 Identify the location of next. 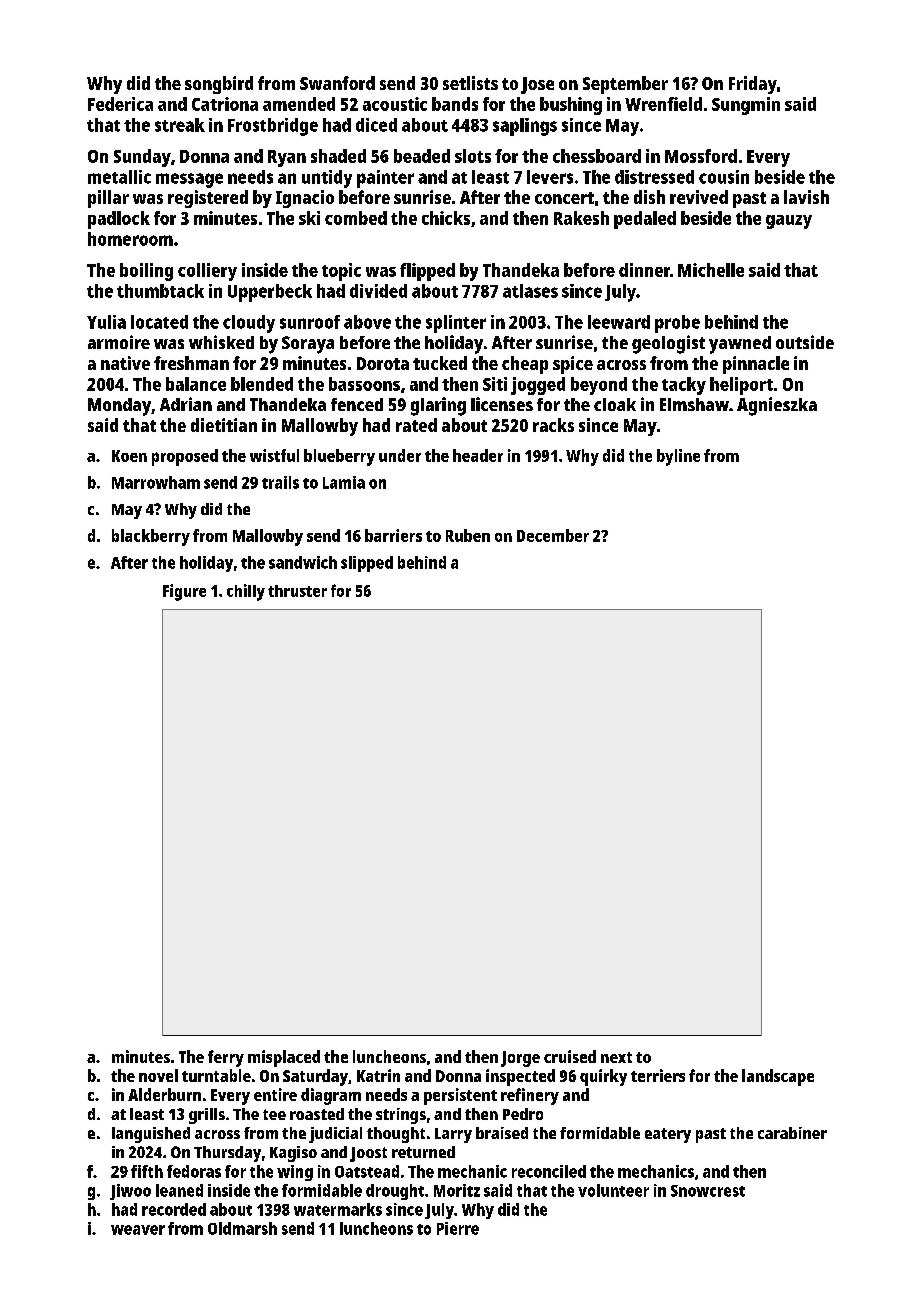
(616, 1057).
